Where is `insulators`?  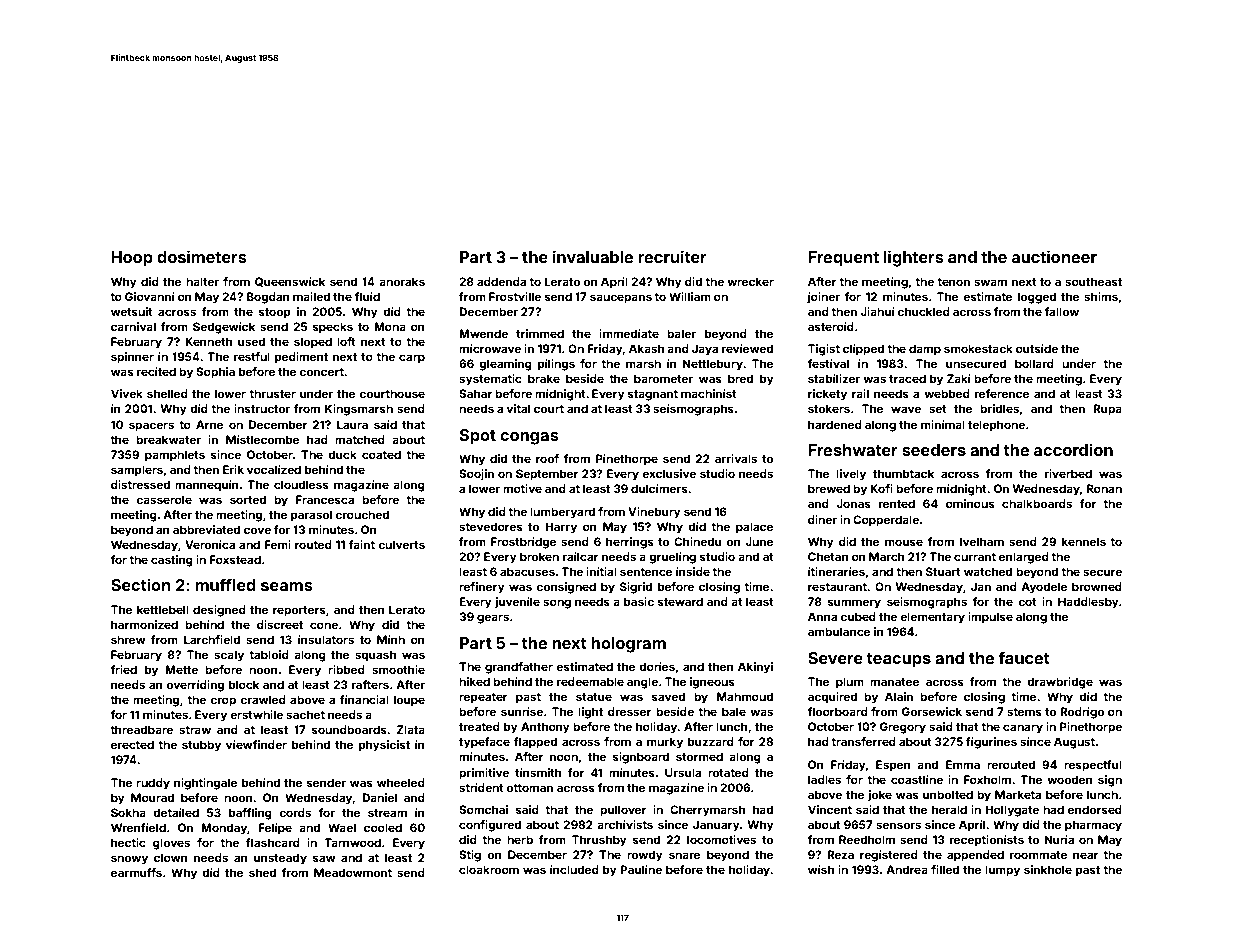
insulators is located at coordinates (326, 639).
